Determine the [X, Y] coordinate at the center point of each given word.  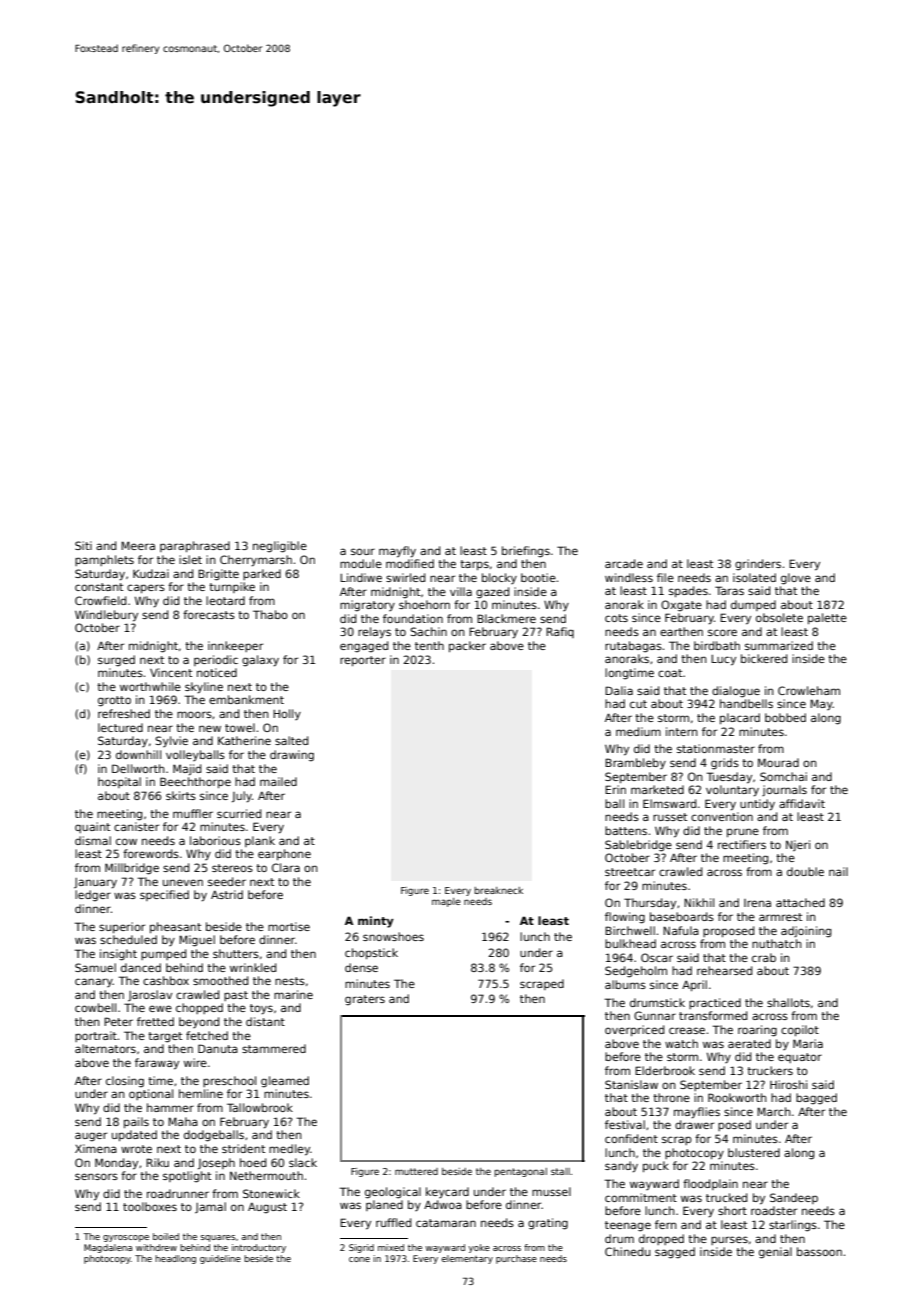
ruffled [393, 1222]
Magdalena [108, 1248]
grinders [758, 565]
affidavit [802, 803]
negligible [280, 547]
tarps [474, 565]
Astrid [227, 894]
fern [666, 1224]
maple [446, 902]
